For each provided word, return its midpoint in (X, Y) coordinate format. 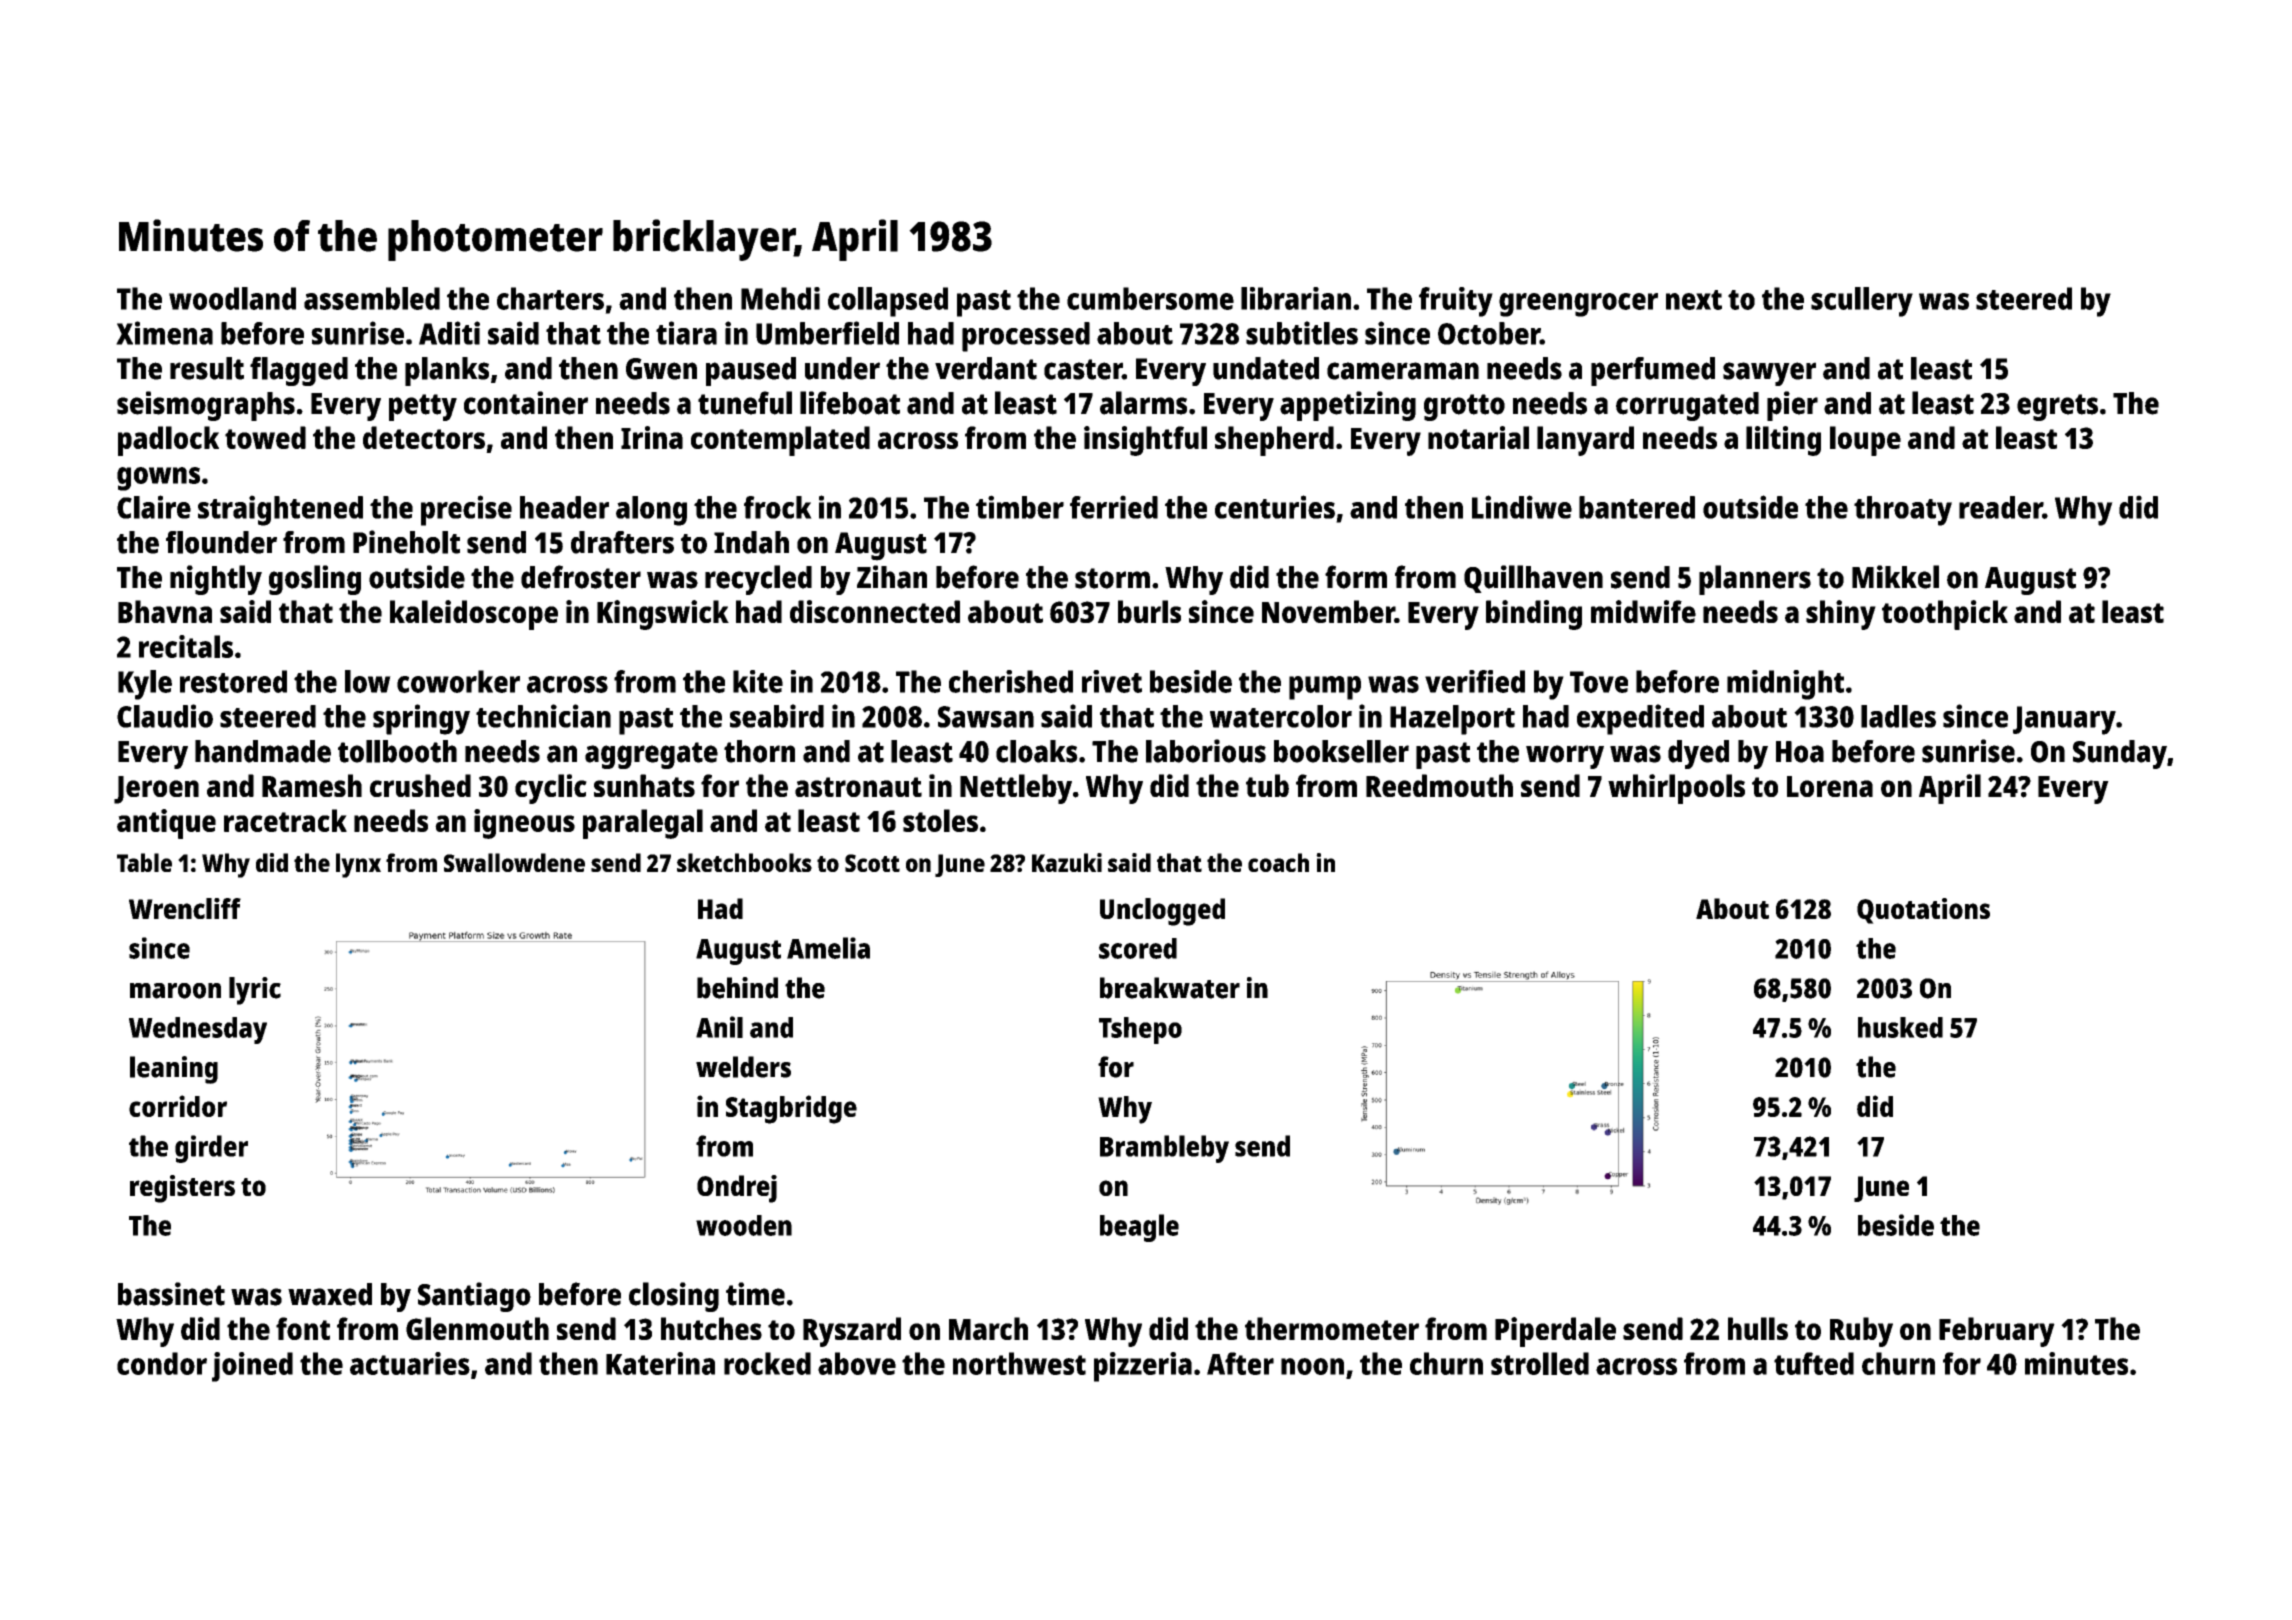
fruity (1456, 302)
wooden (744, 1225)
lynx (358, 865)
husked (1900, 1027)
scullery (1862, 302)
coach (1278, 862)
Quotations (1923, 911)
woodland (232, 298)
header (564, 507)
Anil (719, 1027)
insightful (1145, 441)
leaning (174, 1070)
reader (2001, 507)
